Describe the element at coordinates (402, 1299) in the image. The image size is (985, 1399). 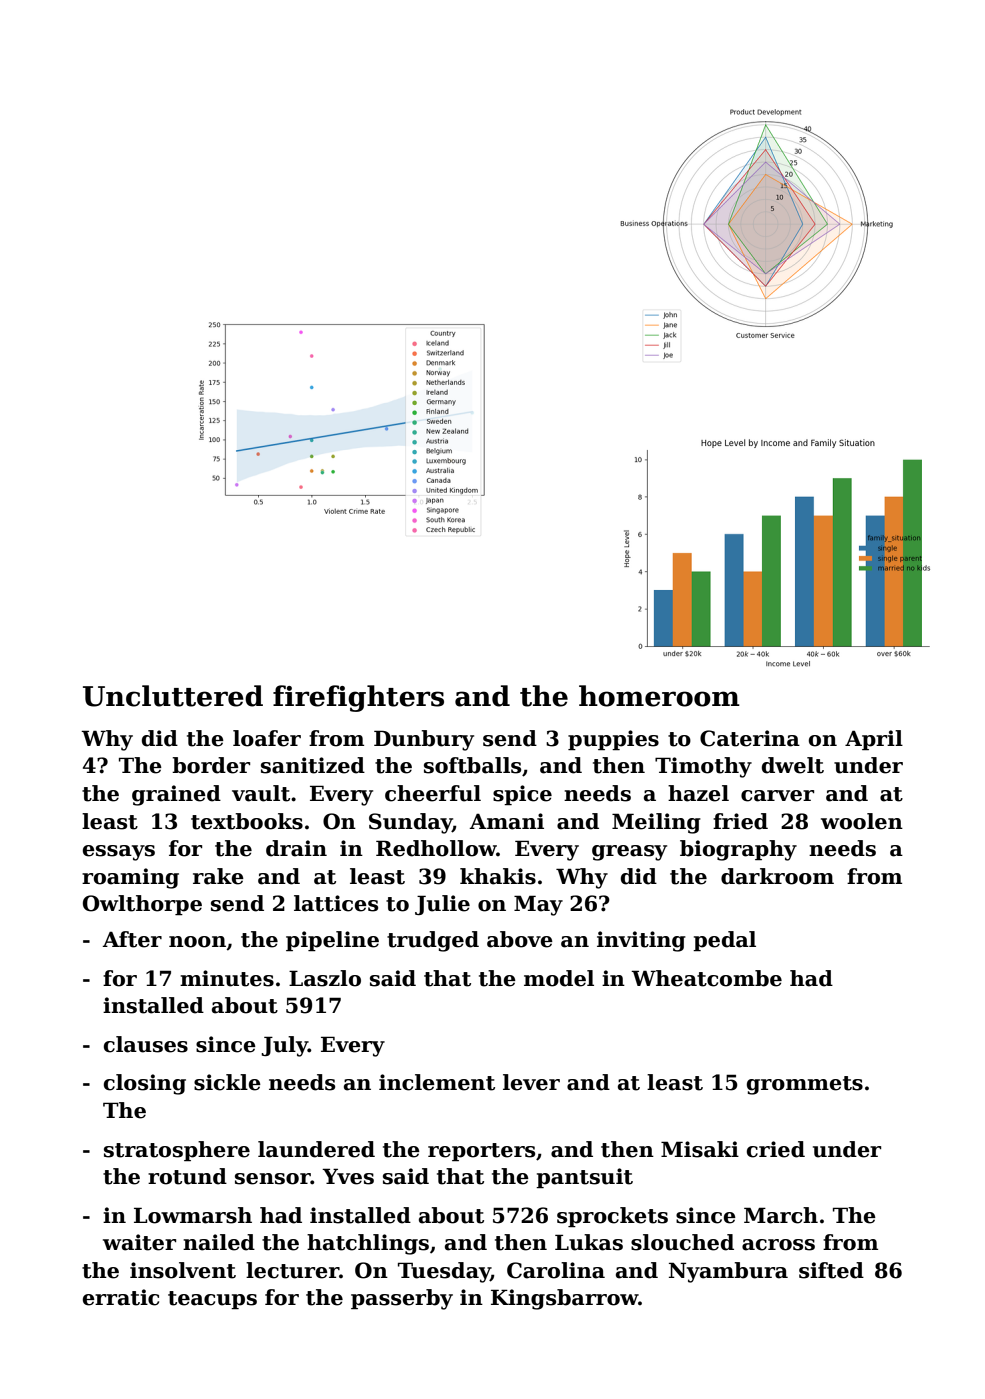
I see `passerby` at that location.
